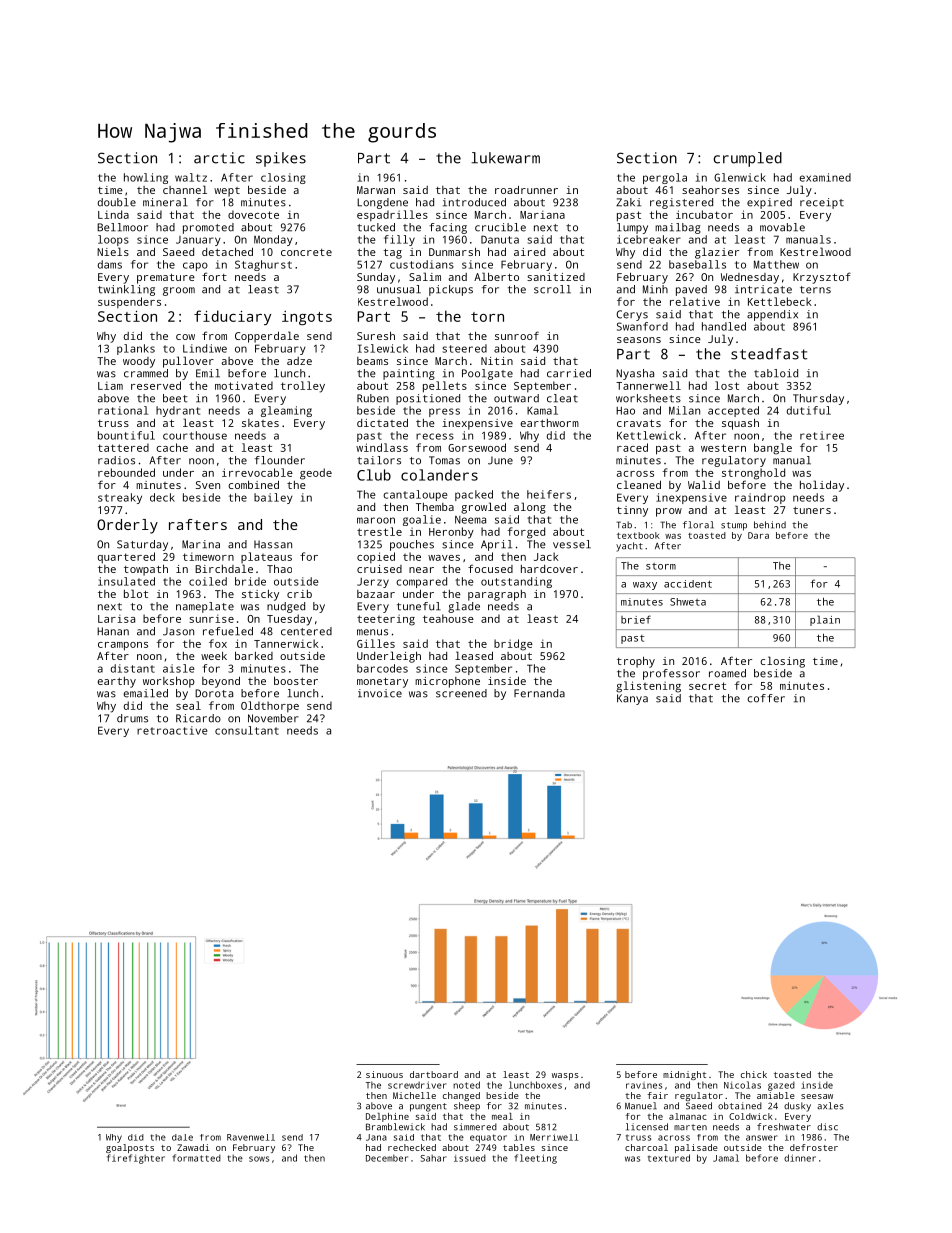 Image resolution: width=952 pixels, height=1233 pixels. What do you see at coordinates (247, 730) in the screenshot?
I see `consultant` at bounding box center [247, 730].
